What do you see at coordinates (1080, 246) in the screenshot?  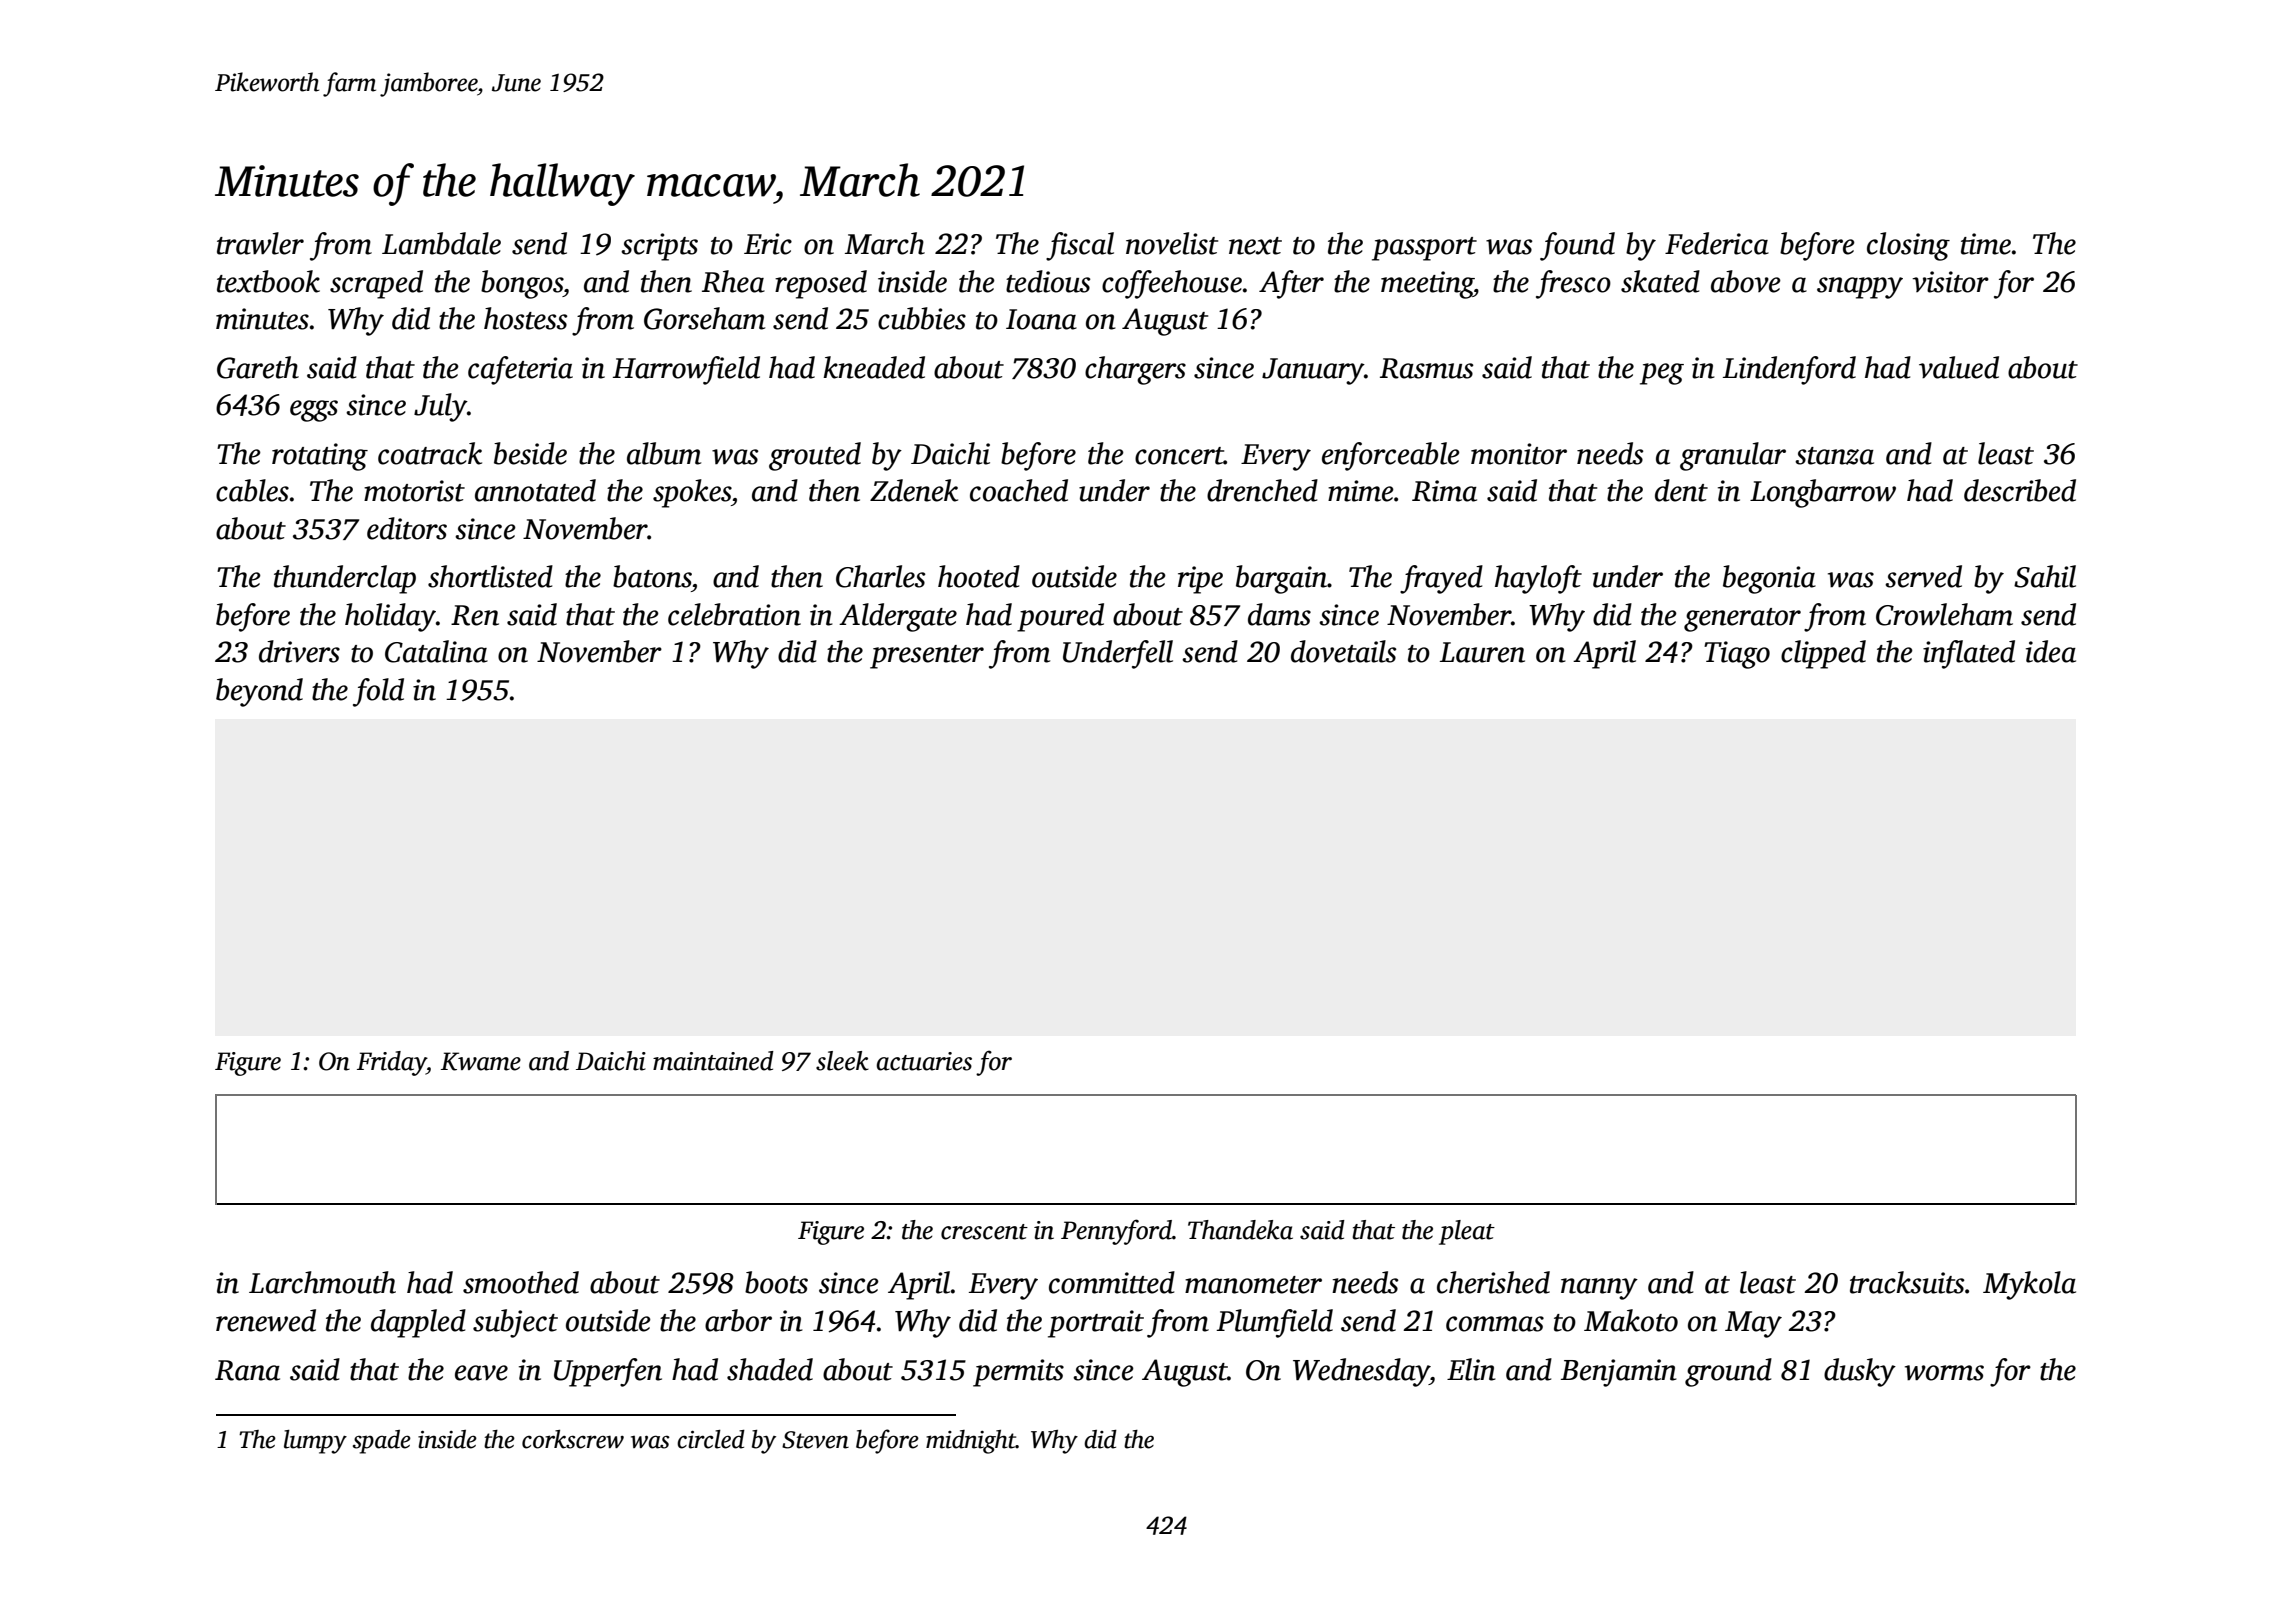 I see `fiscal` at bounding box center [1080, 246].
